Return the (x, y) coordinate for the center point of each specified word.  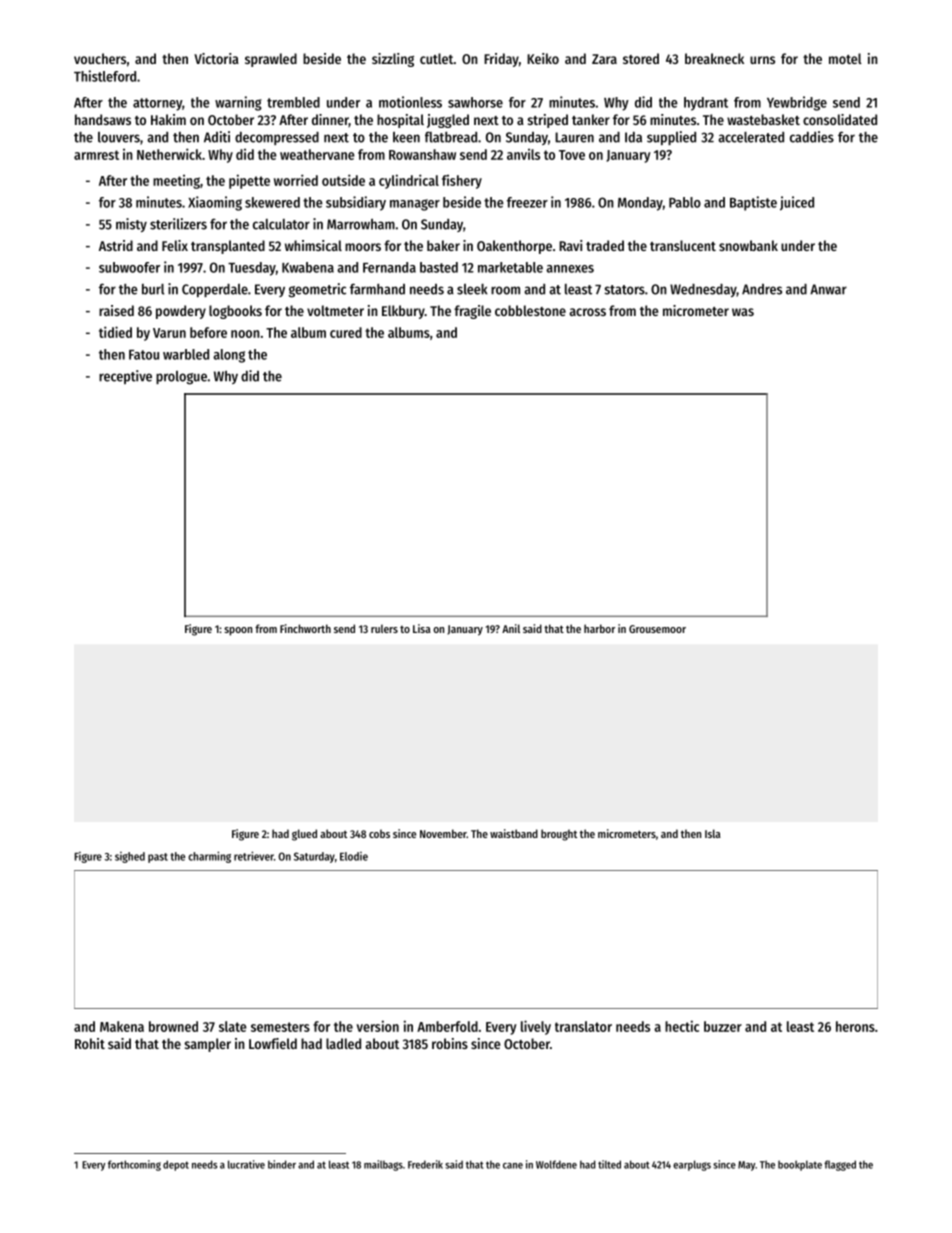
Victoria (216, 58)
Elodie (354, 856)
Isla (713, 833)
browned (173, 1026)
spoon (238, 631)
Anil (511, 628)
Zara (604, 59)
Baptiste (753, 203)
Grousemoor (657, 629)
